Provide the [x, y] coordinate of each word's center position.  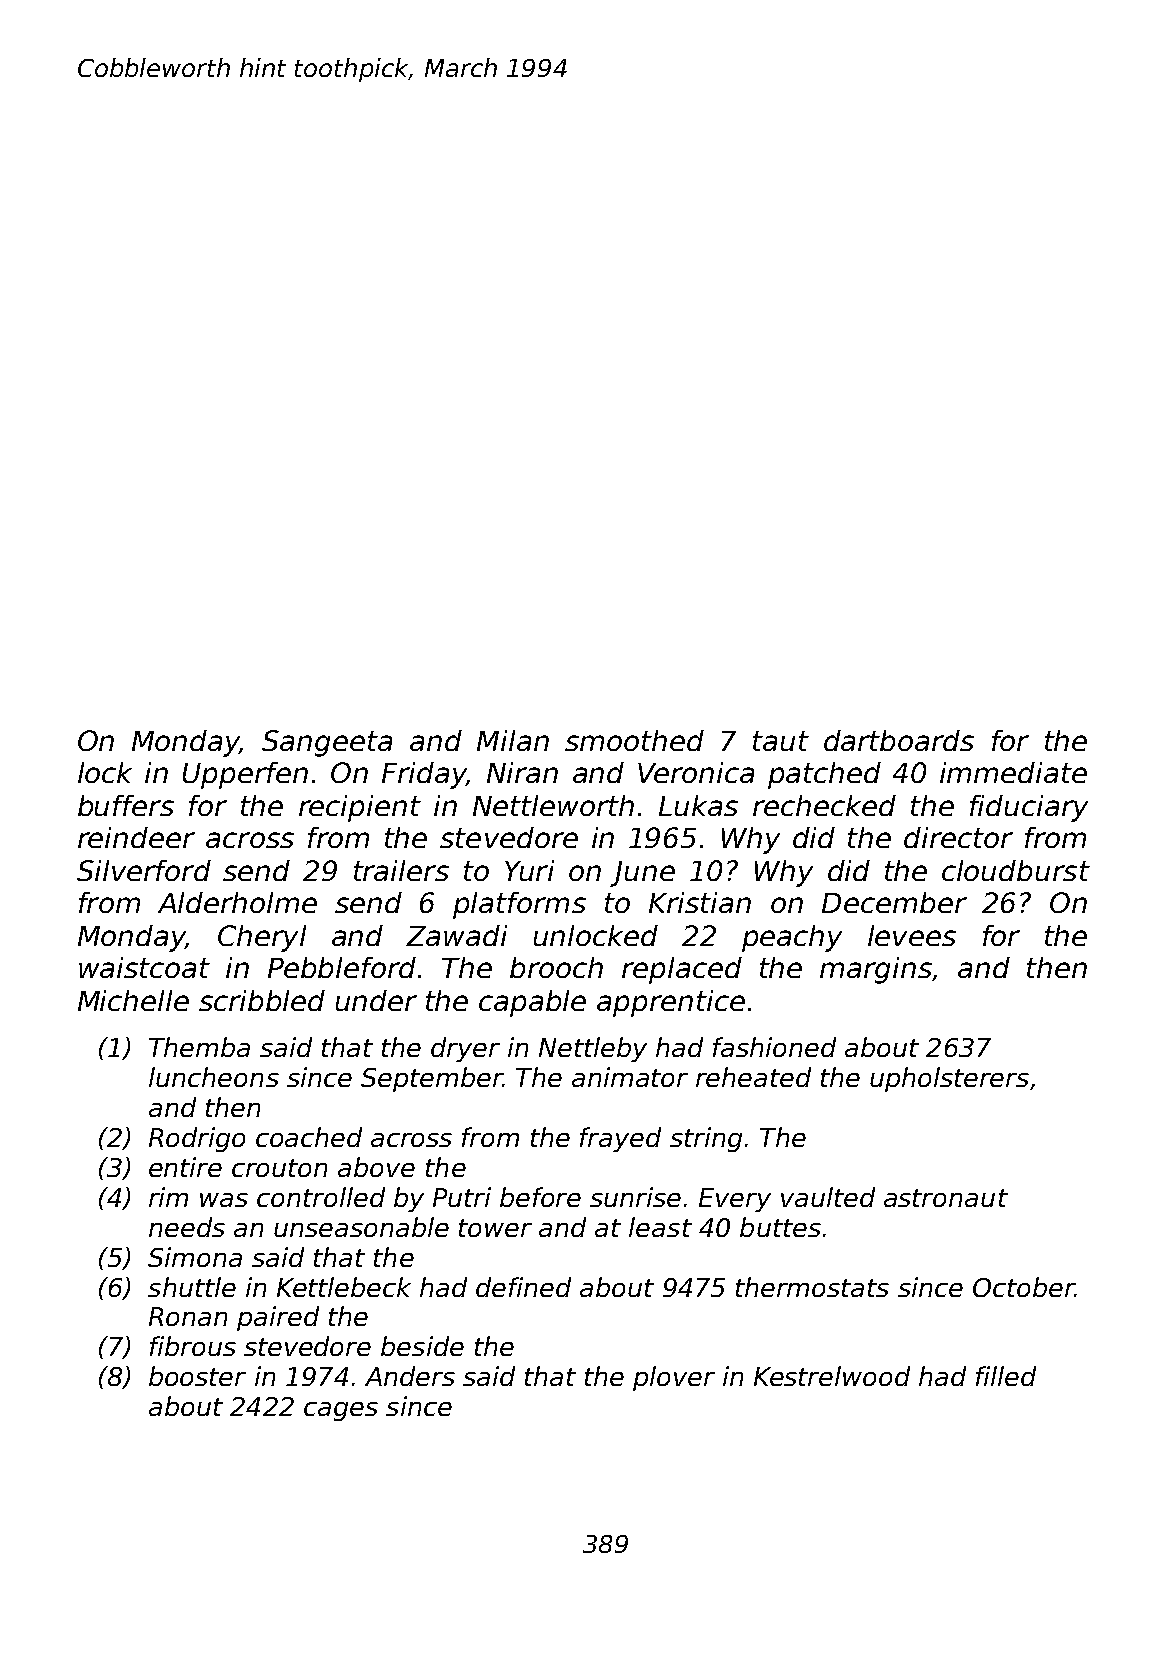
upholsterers [949, 1079]
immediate [1013, 772]
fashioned [774, 1047]
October [1024, 1287]
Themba [199, 1047]
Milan [513, 740]
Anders [410, 1376]
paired [278, 1318]
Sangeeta [327, 743]
